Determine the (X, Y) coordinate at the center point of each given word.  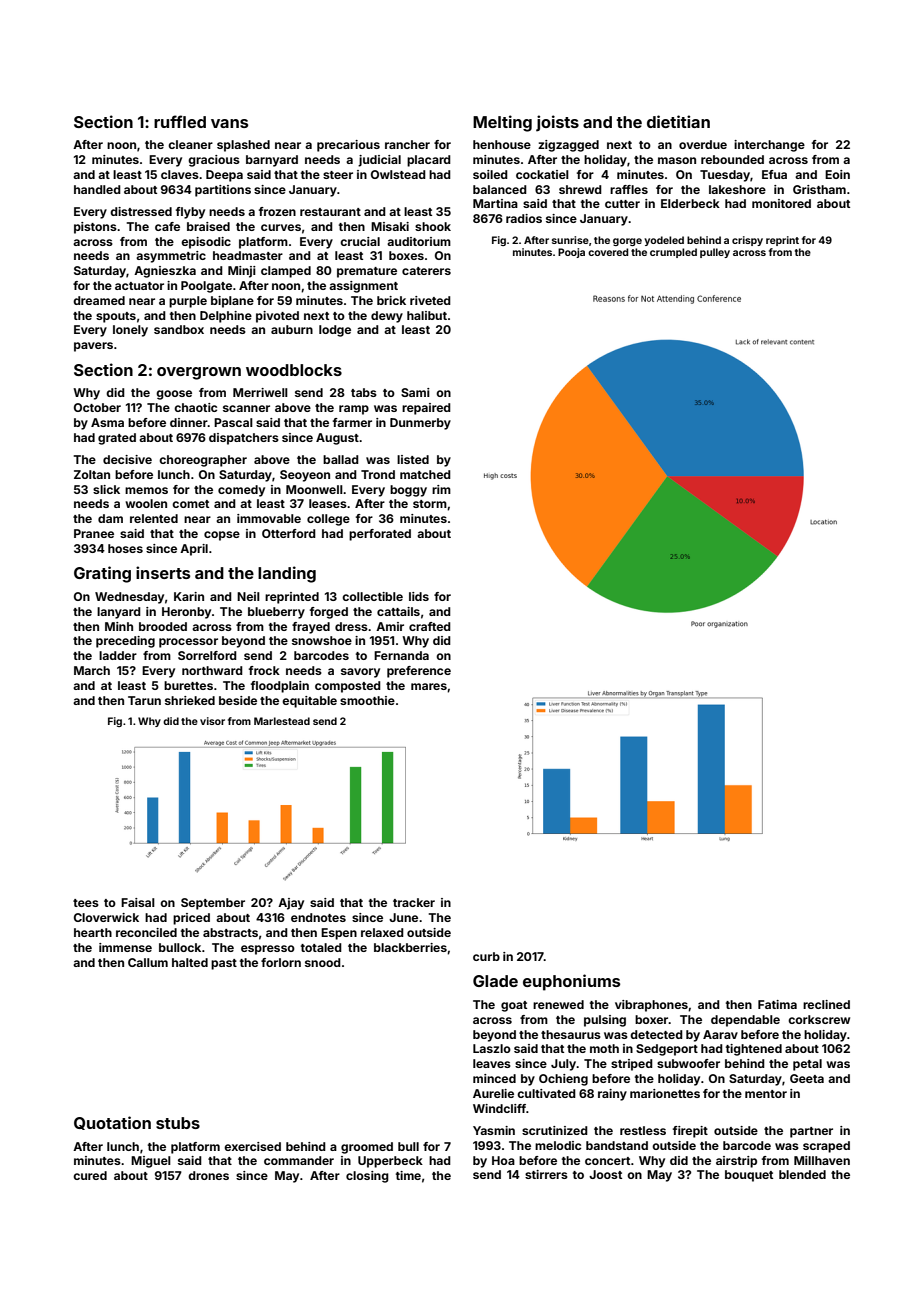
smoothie (367, 700)
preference (419, 672)
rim (441, 489)
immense (125, 947)
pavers (93, 347)
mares (429, 686)
